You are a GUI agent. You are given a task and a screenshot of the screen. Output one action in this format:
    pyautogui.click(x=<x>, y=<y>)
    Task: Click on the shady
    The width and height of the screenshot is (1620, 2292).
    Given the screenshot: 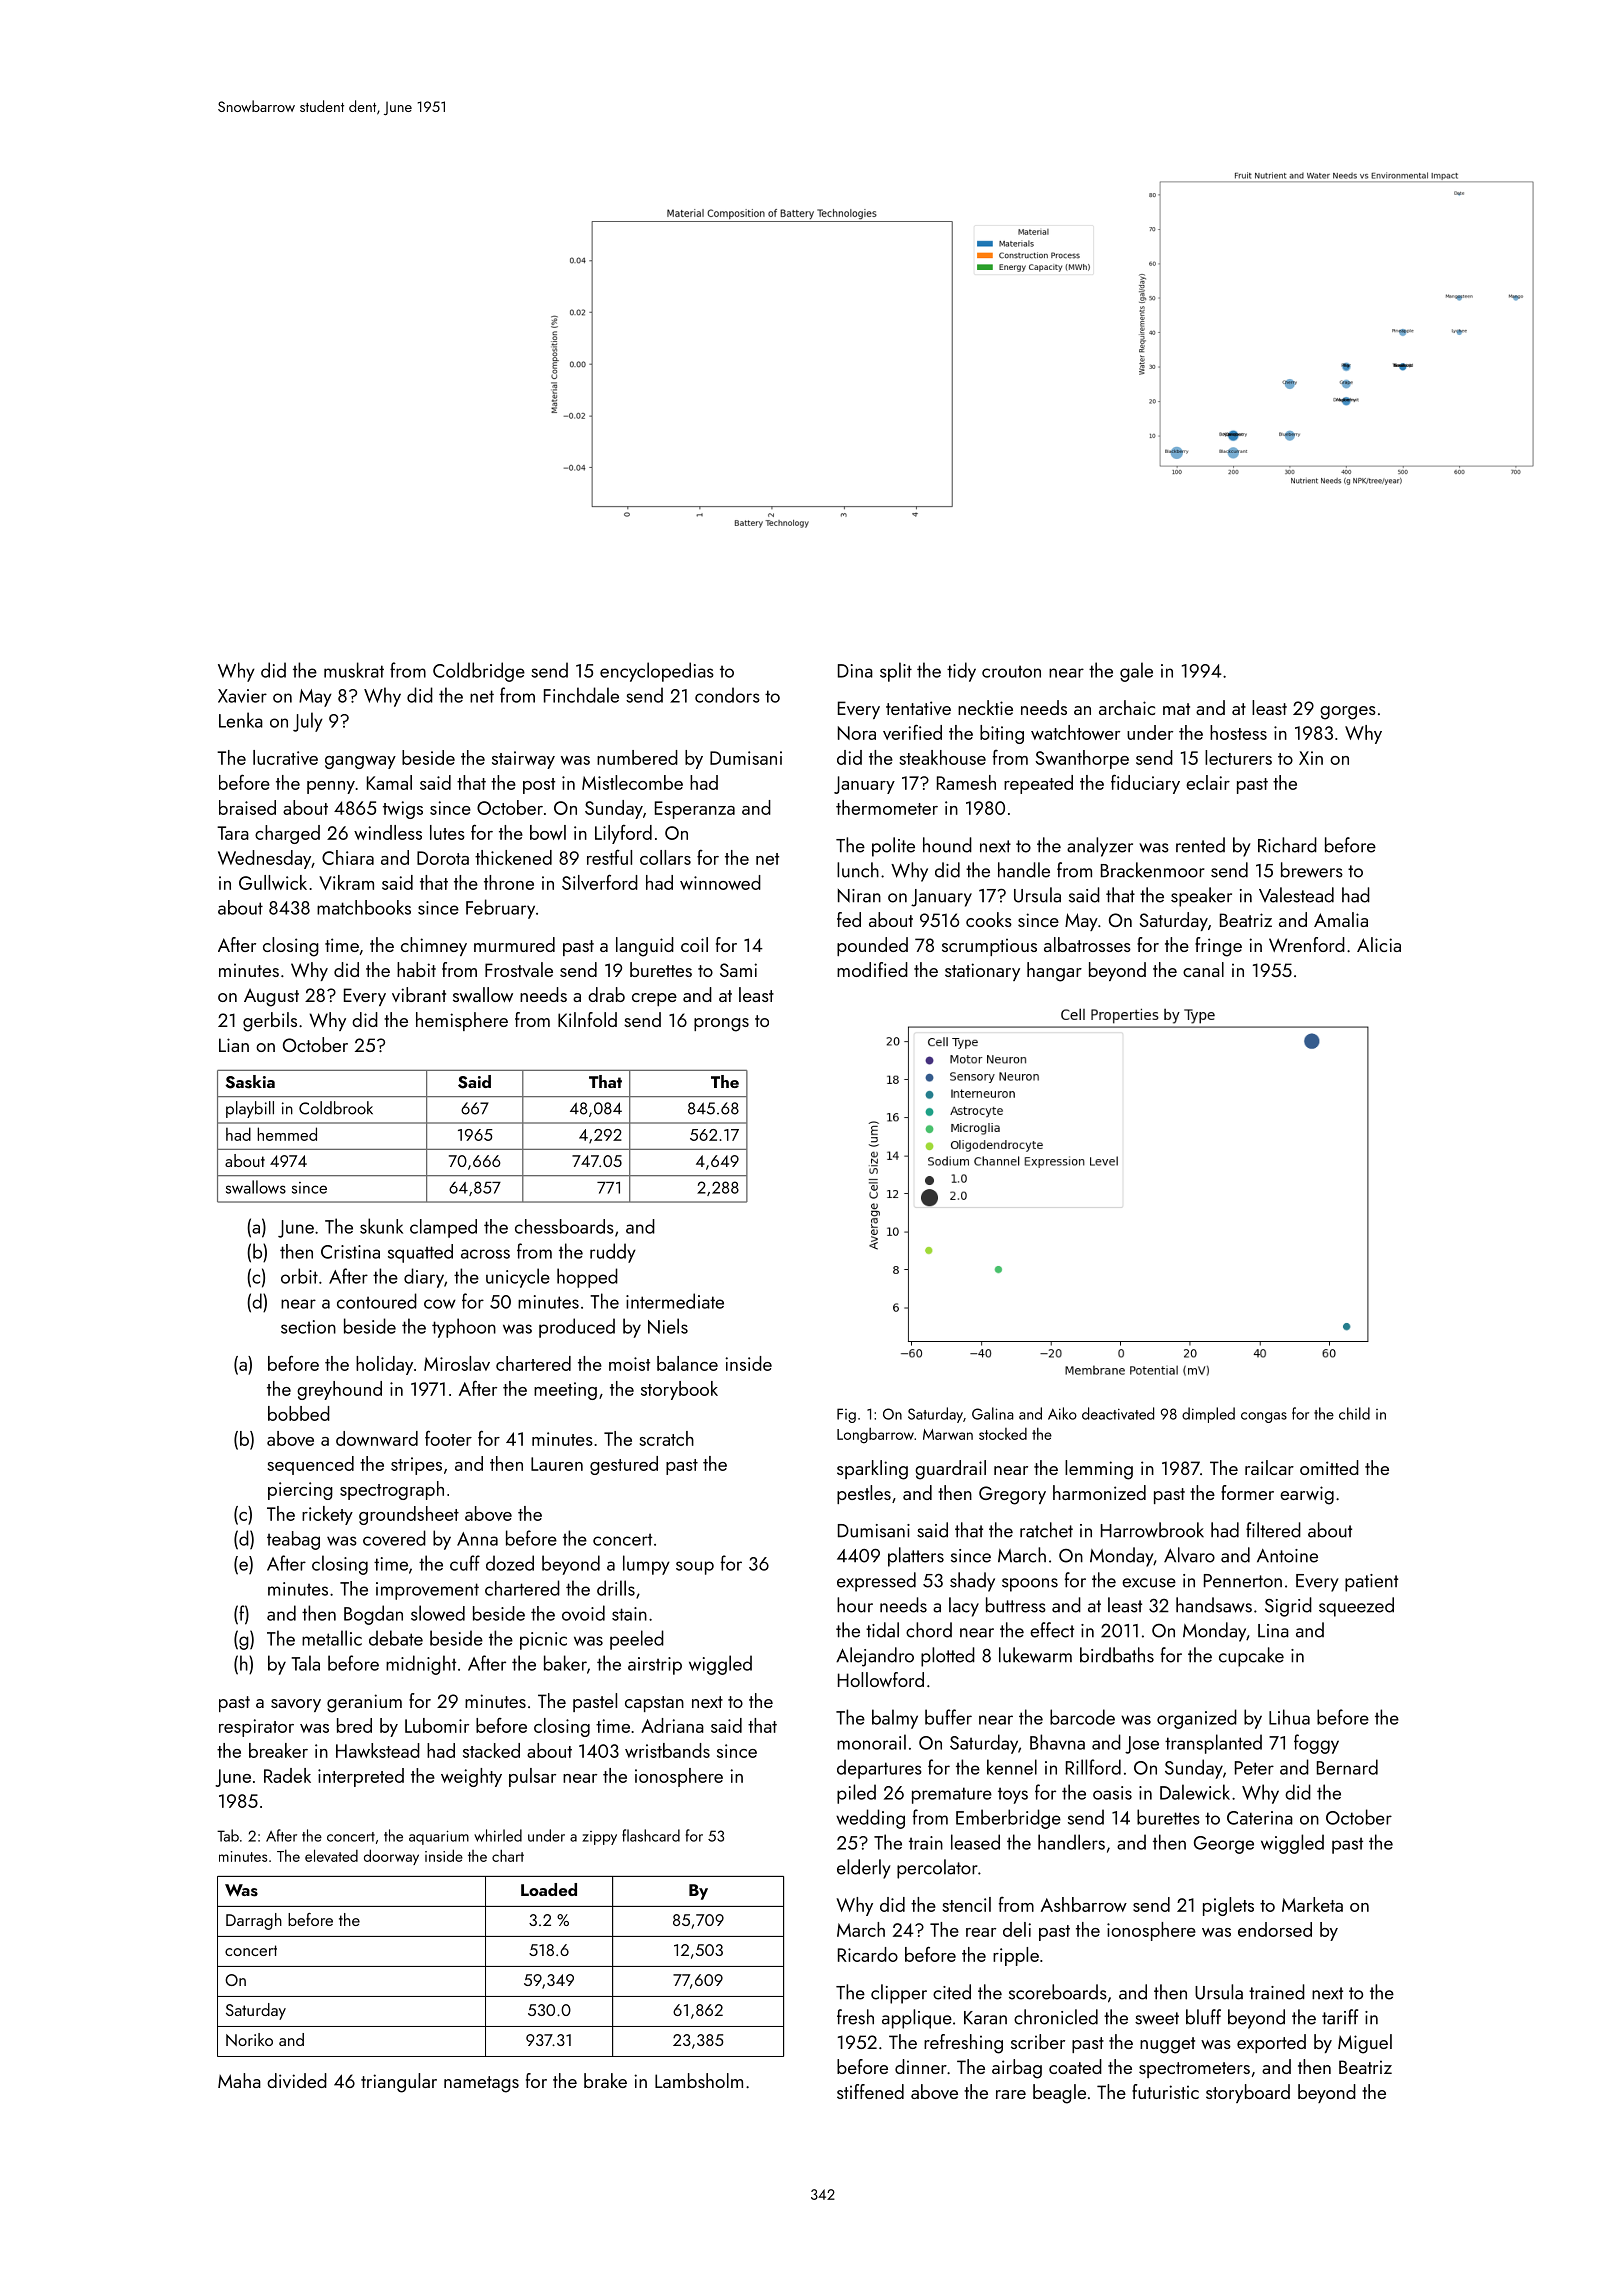 What is the action you would take?
    pyautogui.click(x=972, y=1582)
